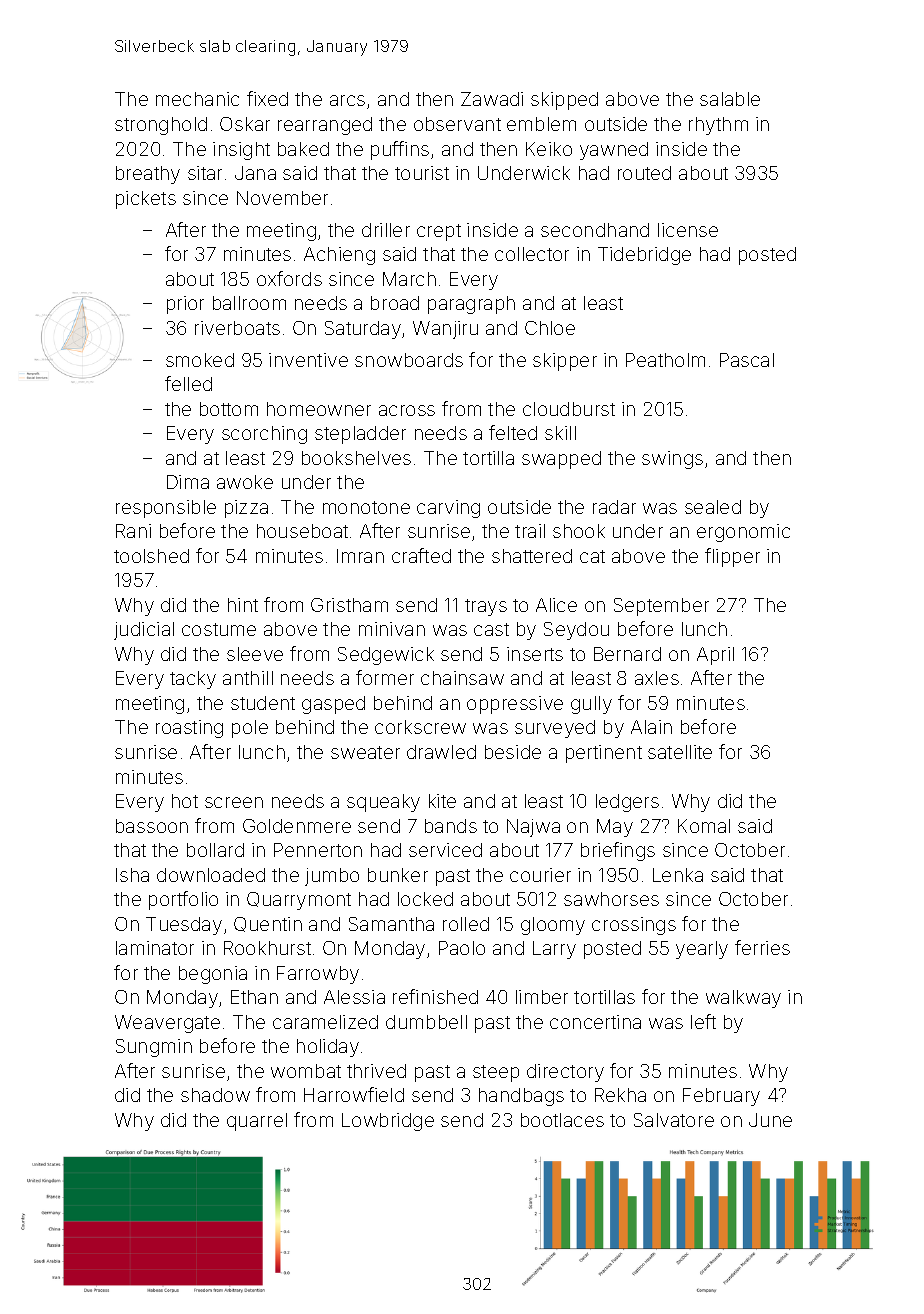 The height and width of the screenshot is (1314, 924). What do you see at coordinates (385, 677) in the screenshot?
I see `former` at bounding box center [385, 677].
